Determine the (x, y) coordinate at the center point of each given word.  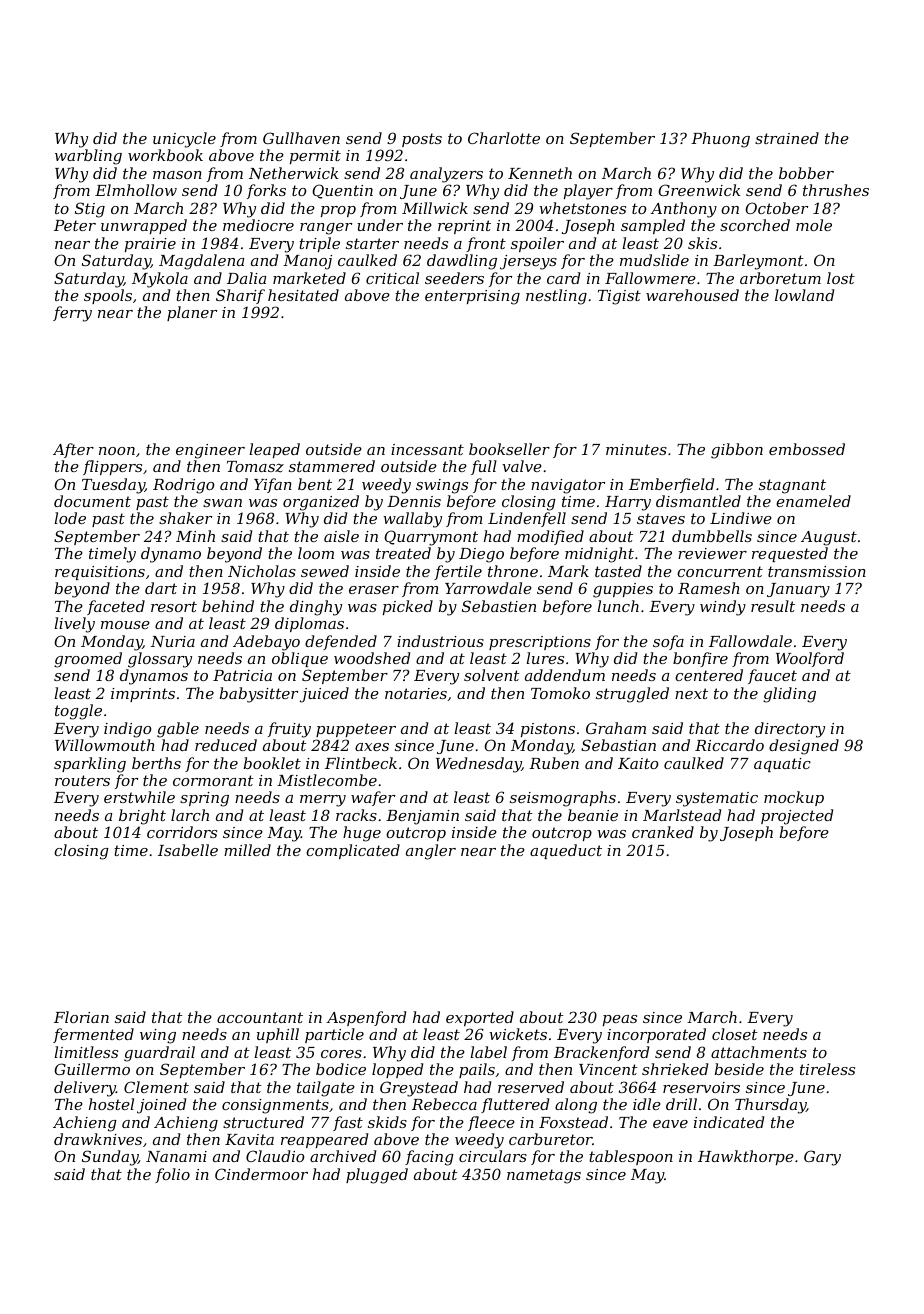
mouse (125, 625)
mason (177, 175)
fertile (458, 572)
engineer (210, 451)
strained (787, 138)
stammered (332, 466)
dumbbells (712, 536)
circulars (493, 1156)
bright (142, 817)
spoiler (537, 244)
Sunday (110, 1158)
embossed (807, 449)
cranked (663, 832)
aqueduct (566, 851)
